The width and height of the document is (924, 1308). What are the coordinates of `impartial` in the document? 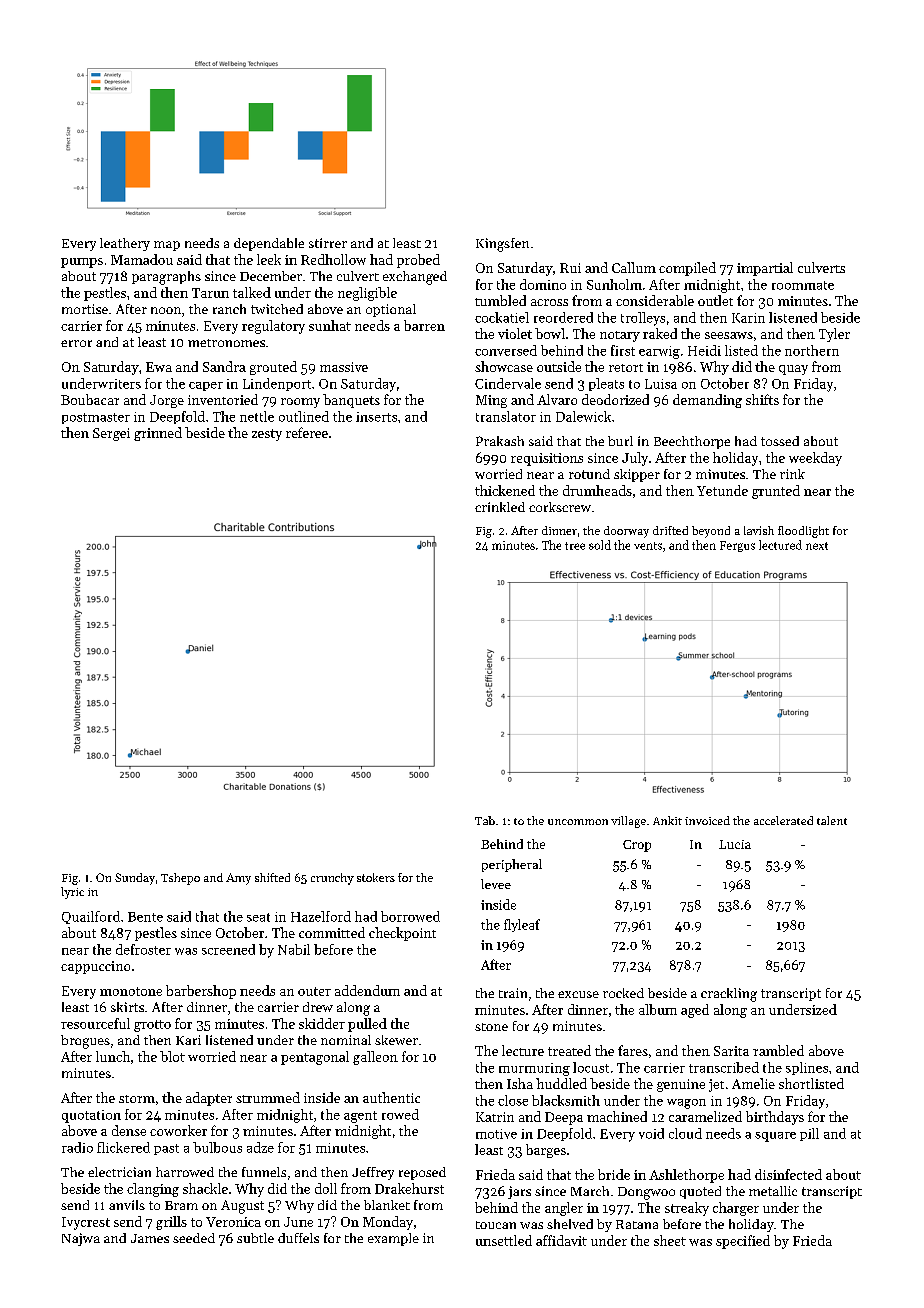 It's located at (765, 269).
